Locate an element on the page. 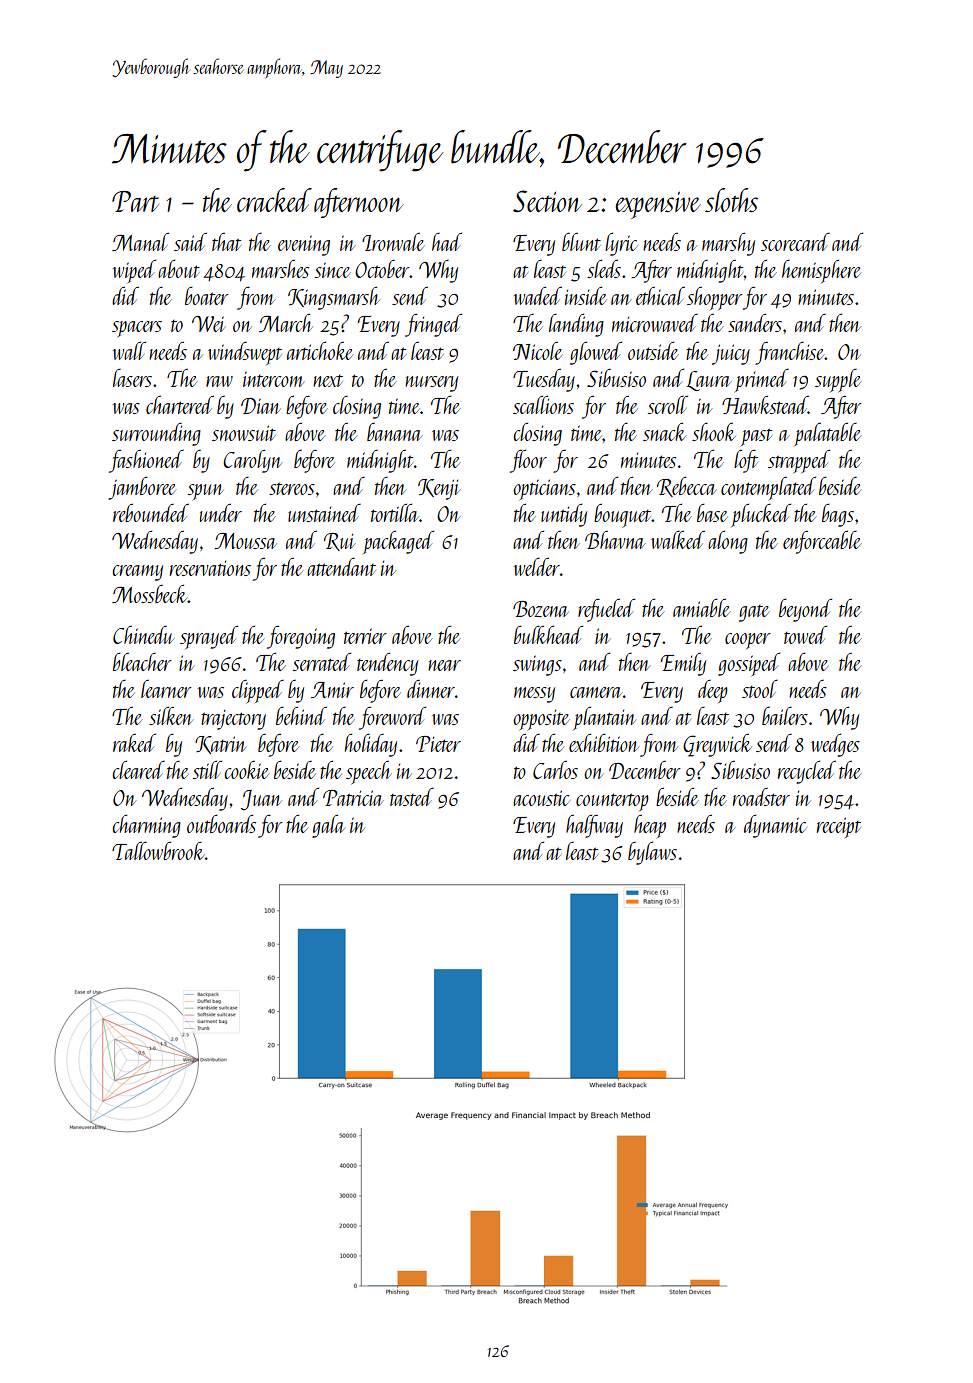 The image size is (973, 1383). blunt is located at coordinates (581, 242).
